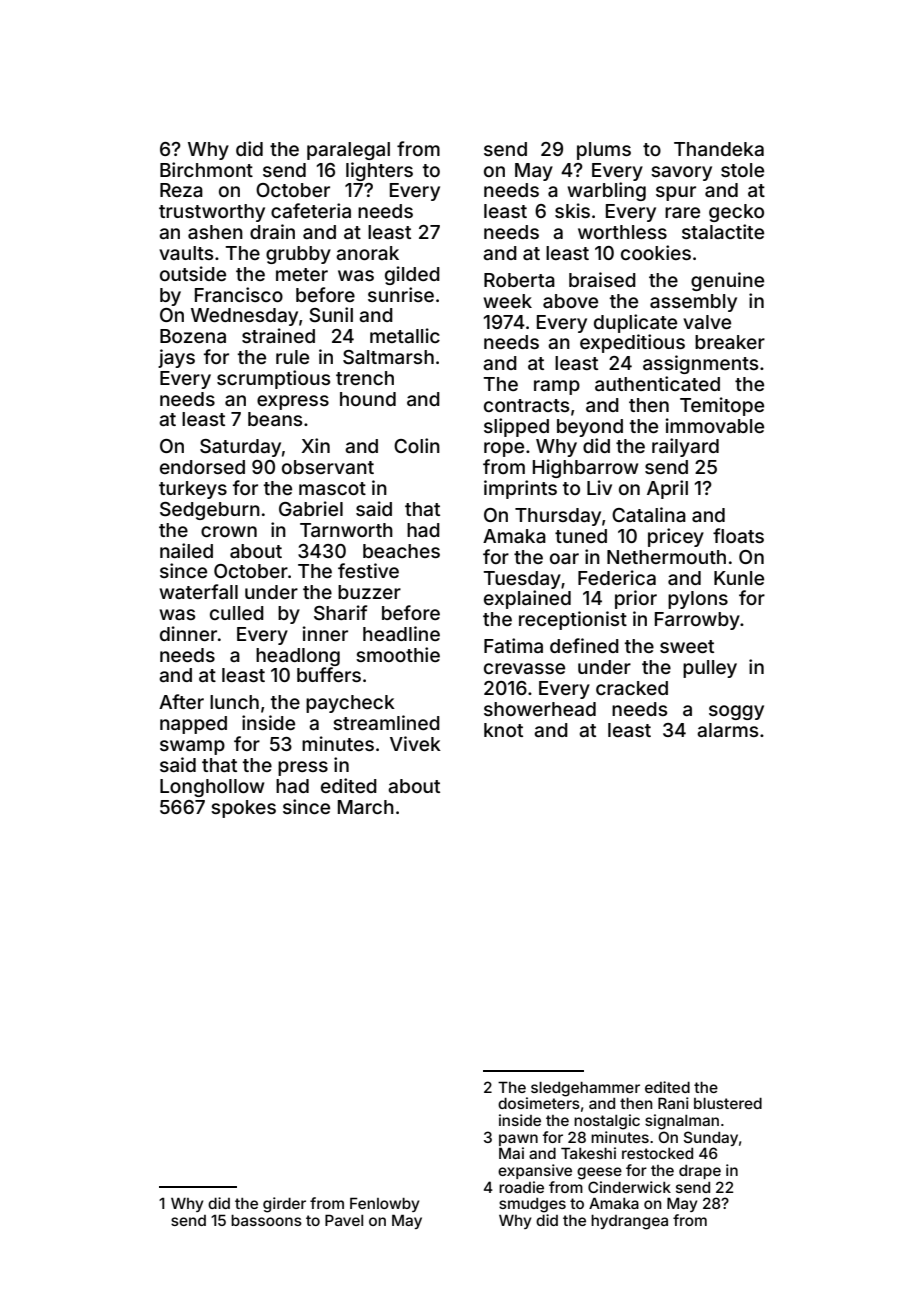 The image size is (924, 1311). I want to click on slipped, so click(516, 427).
